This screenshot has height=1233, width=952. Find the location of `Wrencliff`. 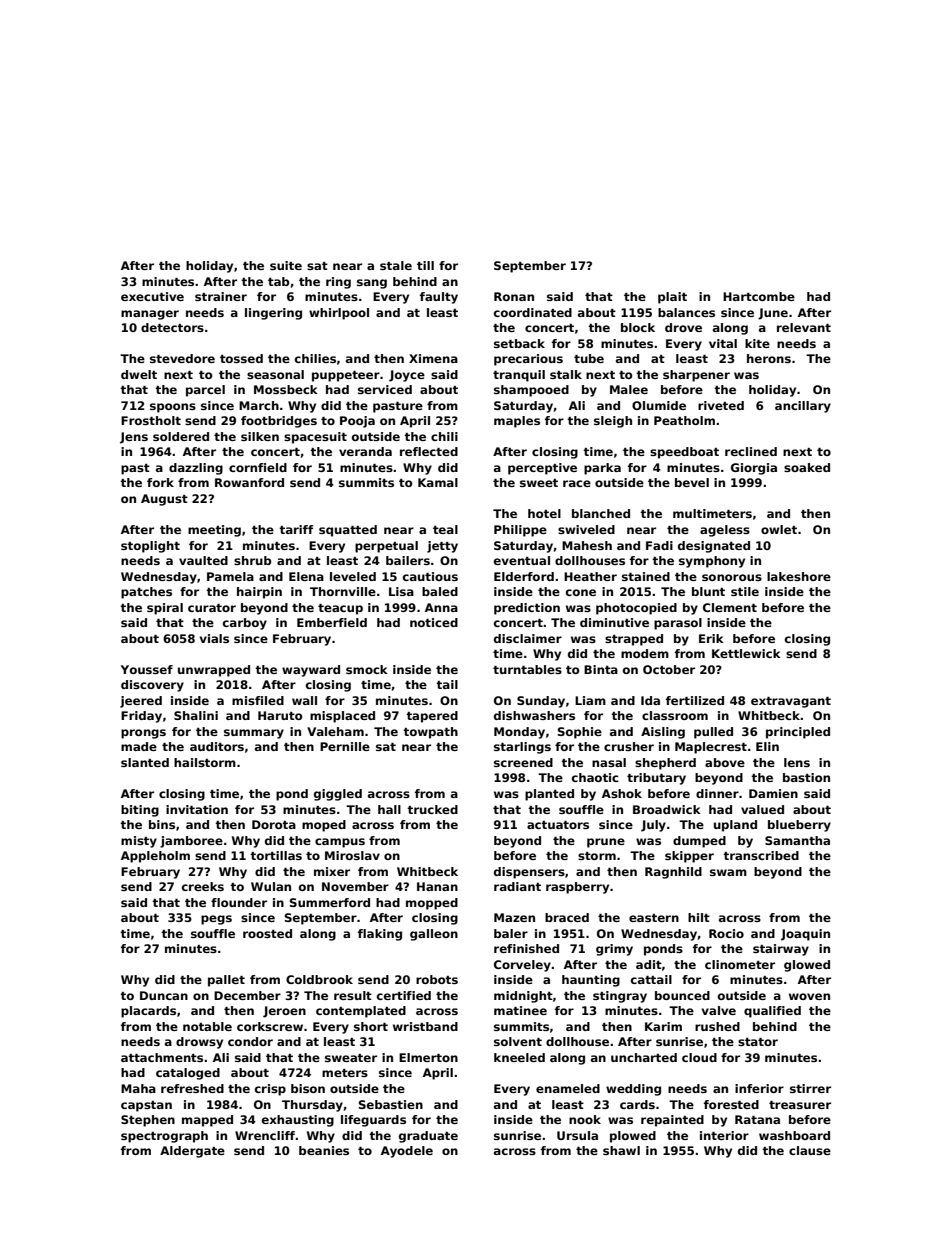

Wrencliff is located at coordinates (265, 1135).
